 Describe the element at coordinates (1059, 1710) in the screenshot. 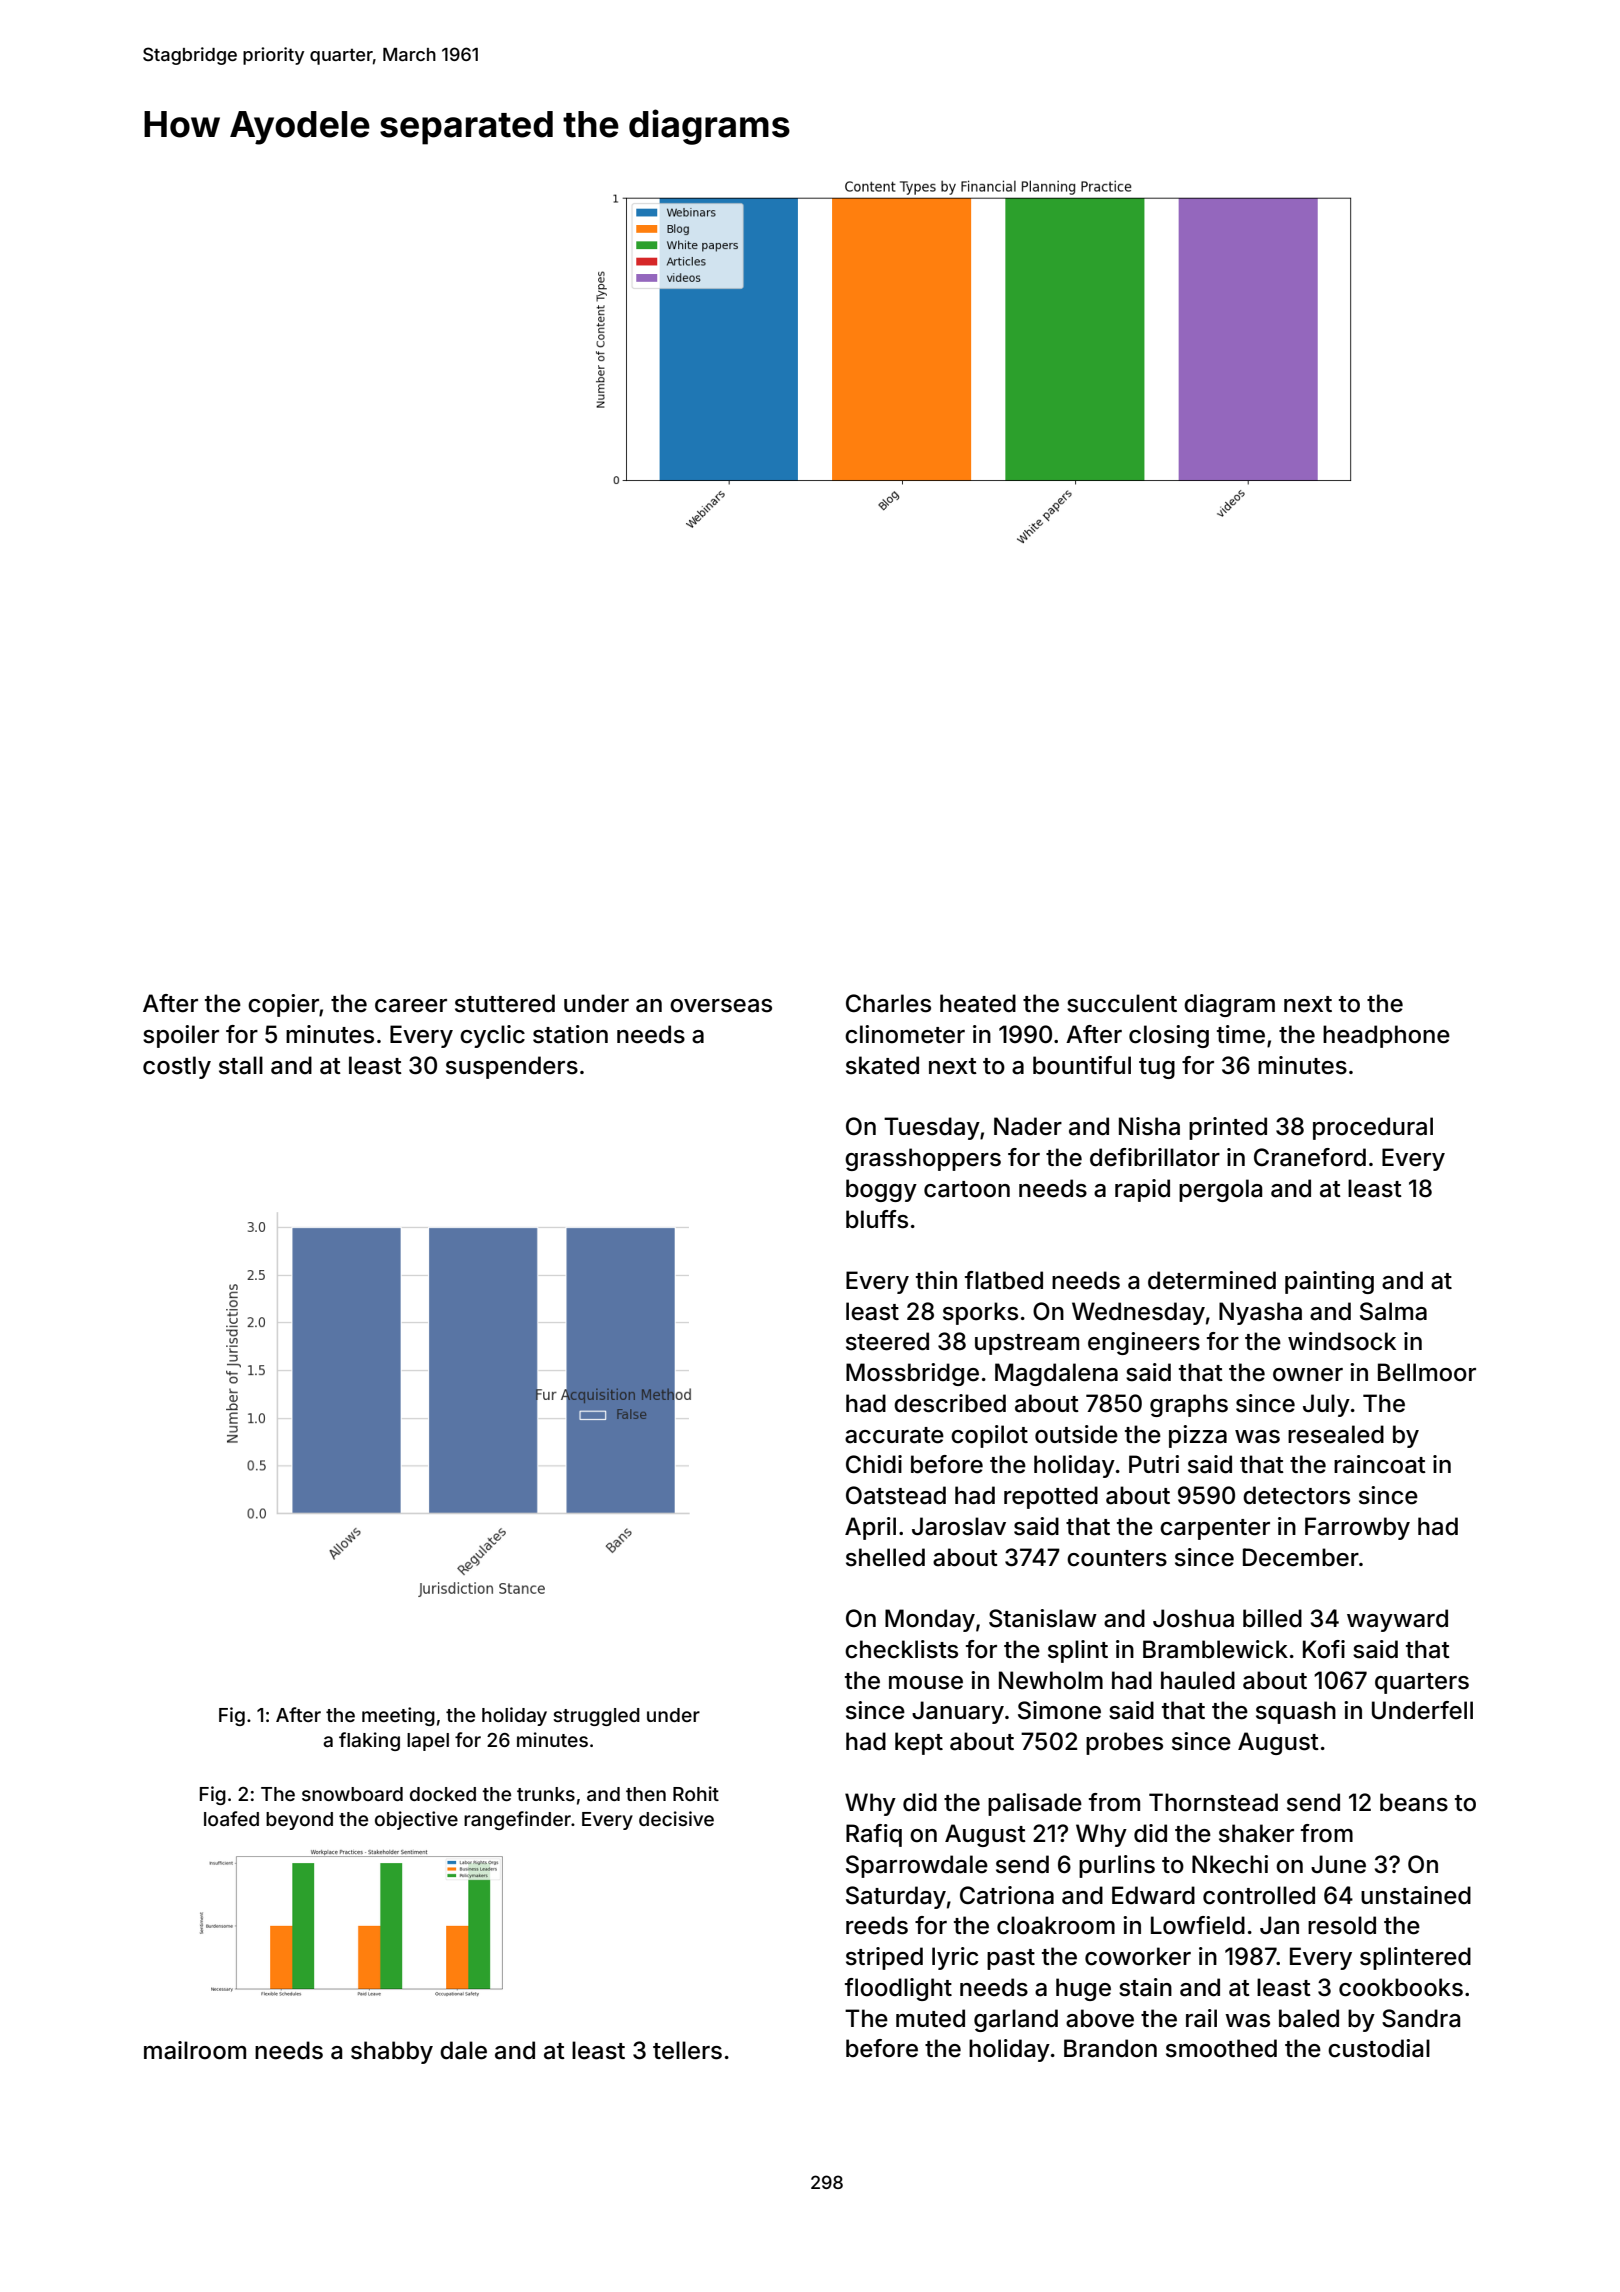

I see `Simone` at that location.
